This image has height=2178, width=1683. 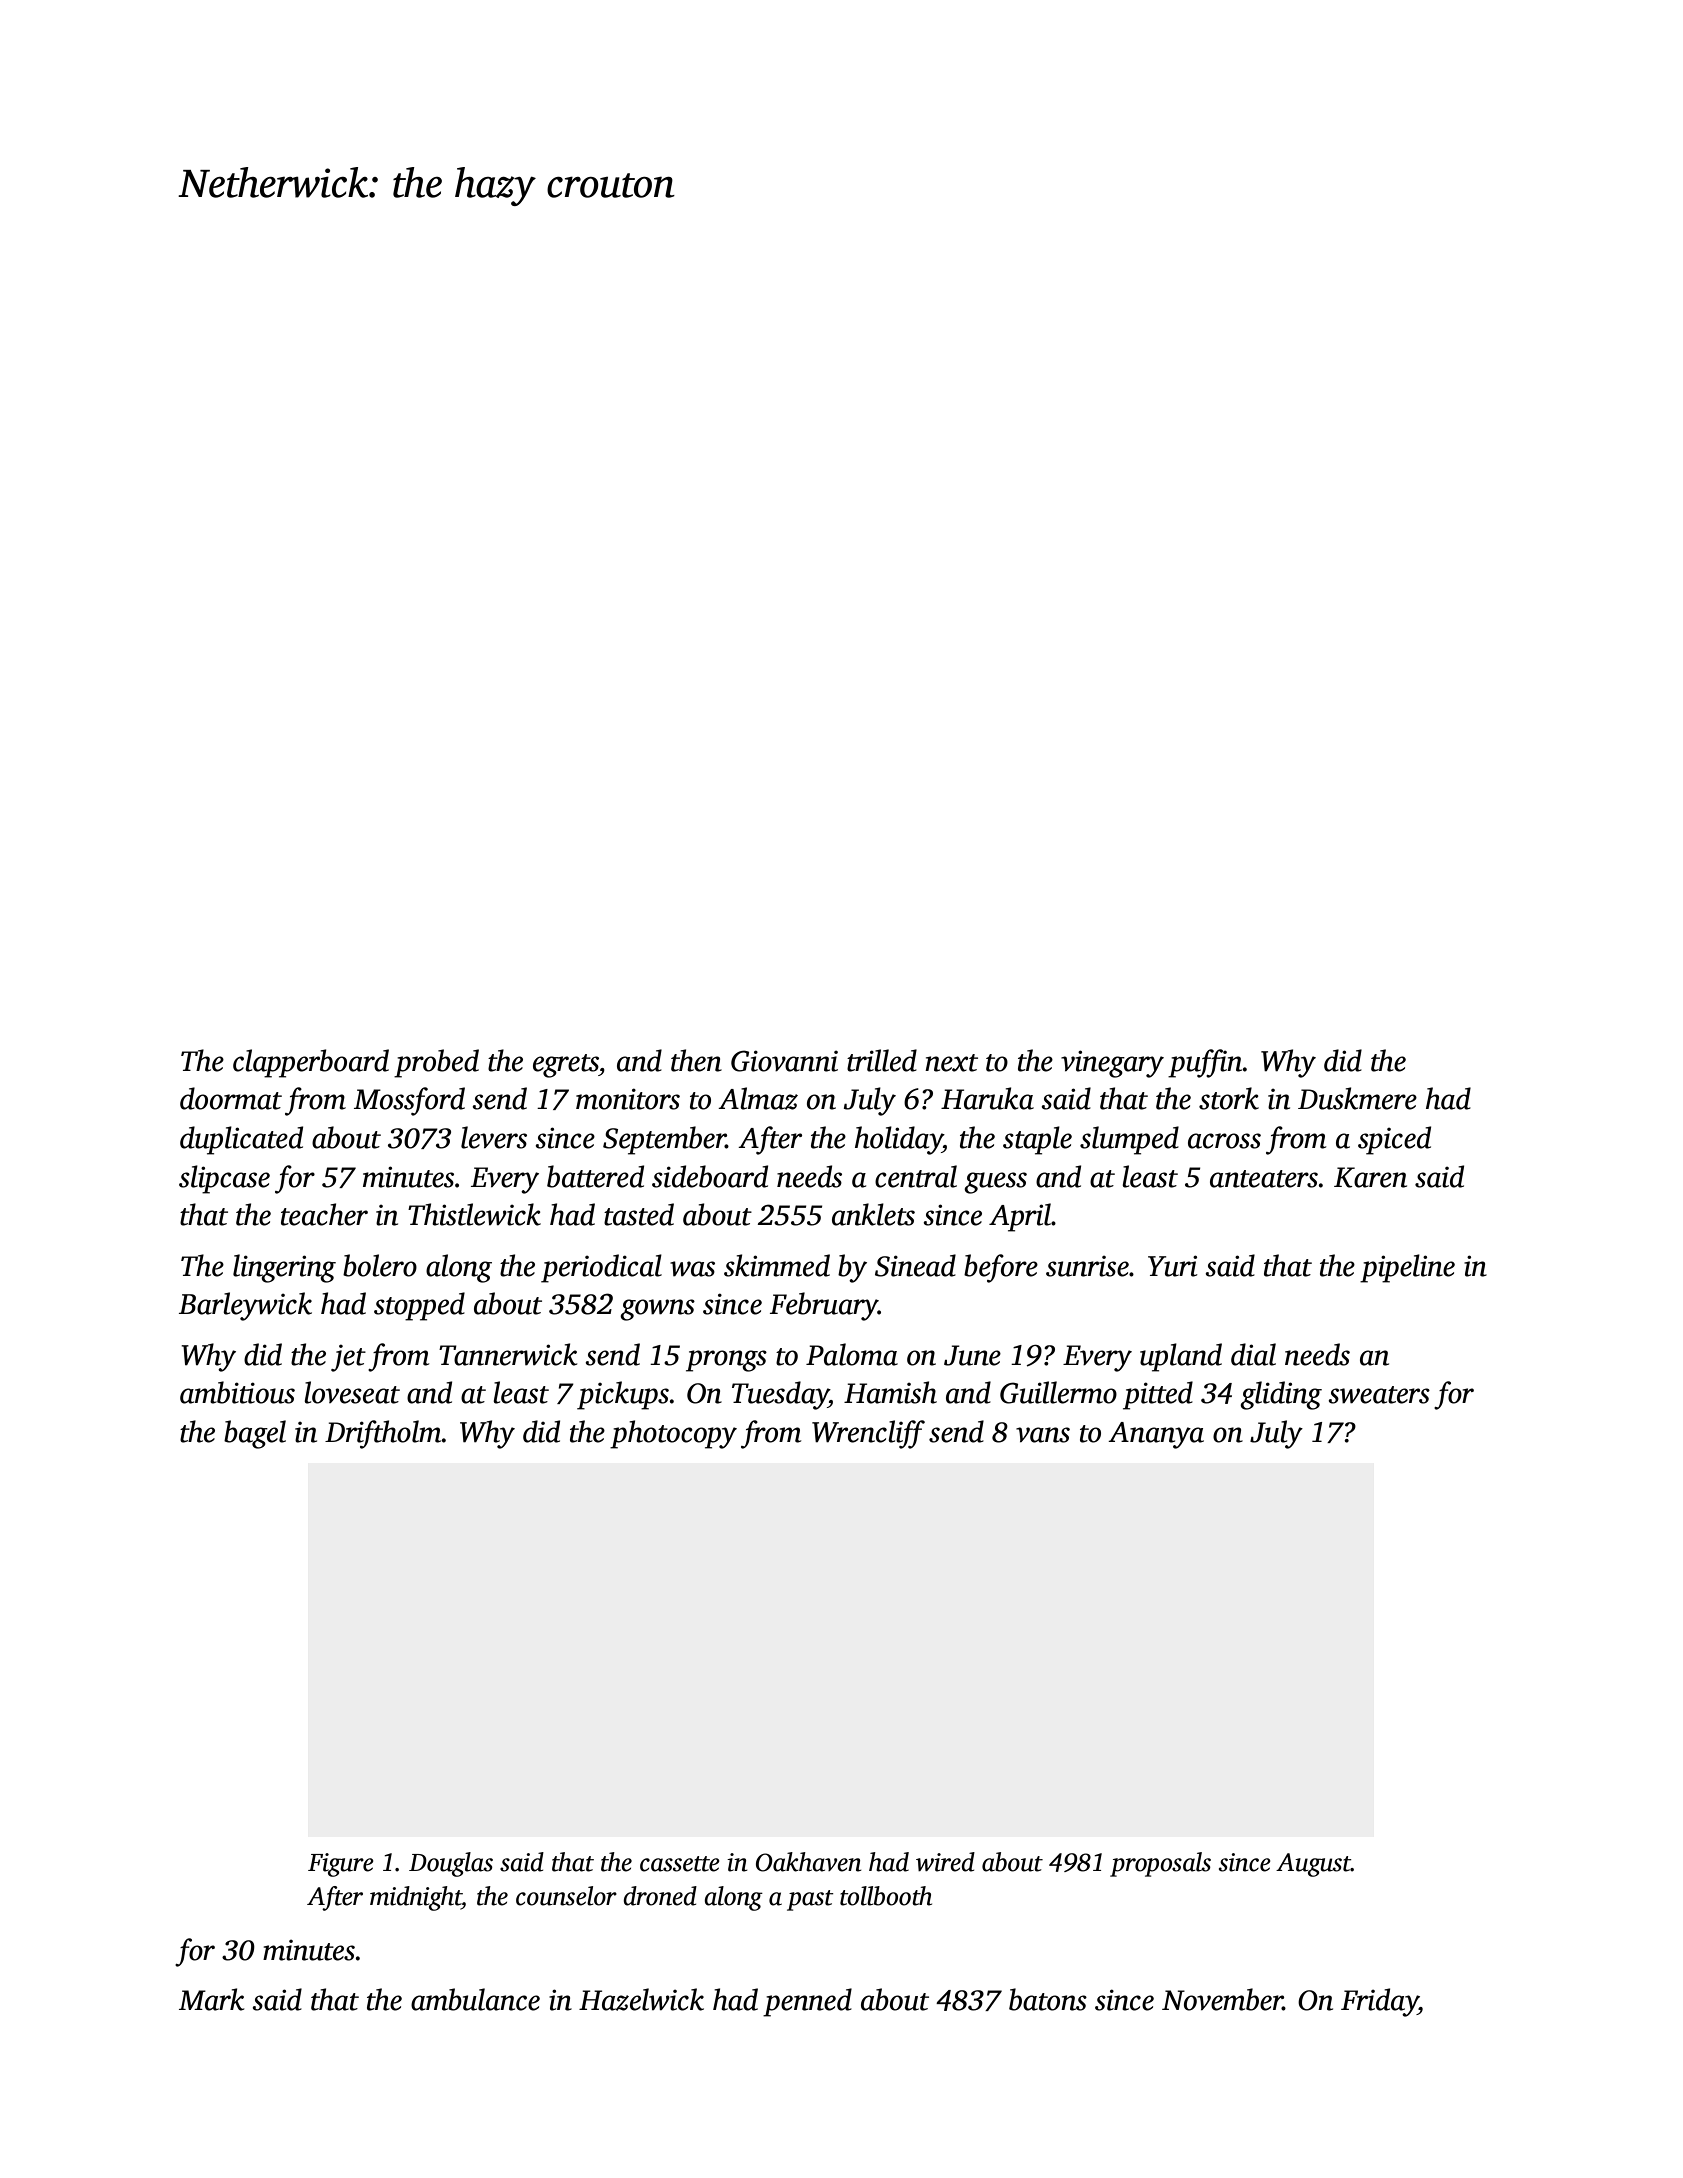 What do you see at coordinates (311, 1063) in the image?
I see `clapperboard` at bounding box center [311, 1063].
